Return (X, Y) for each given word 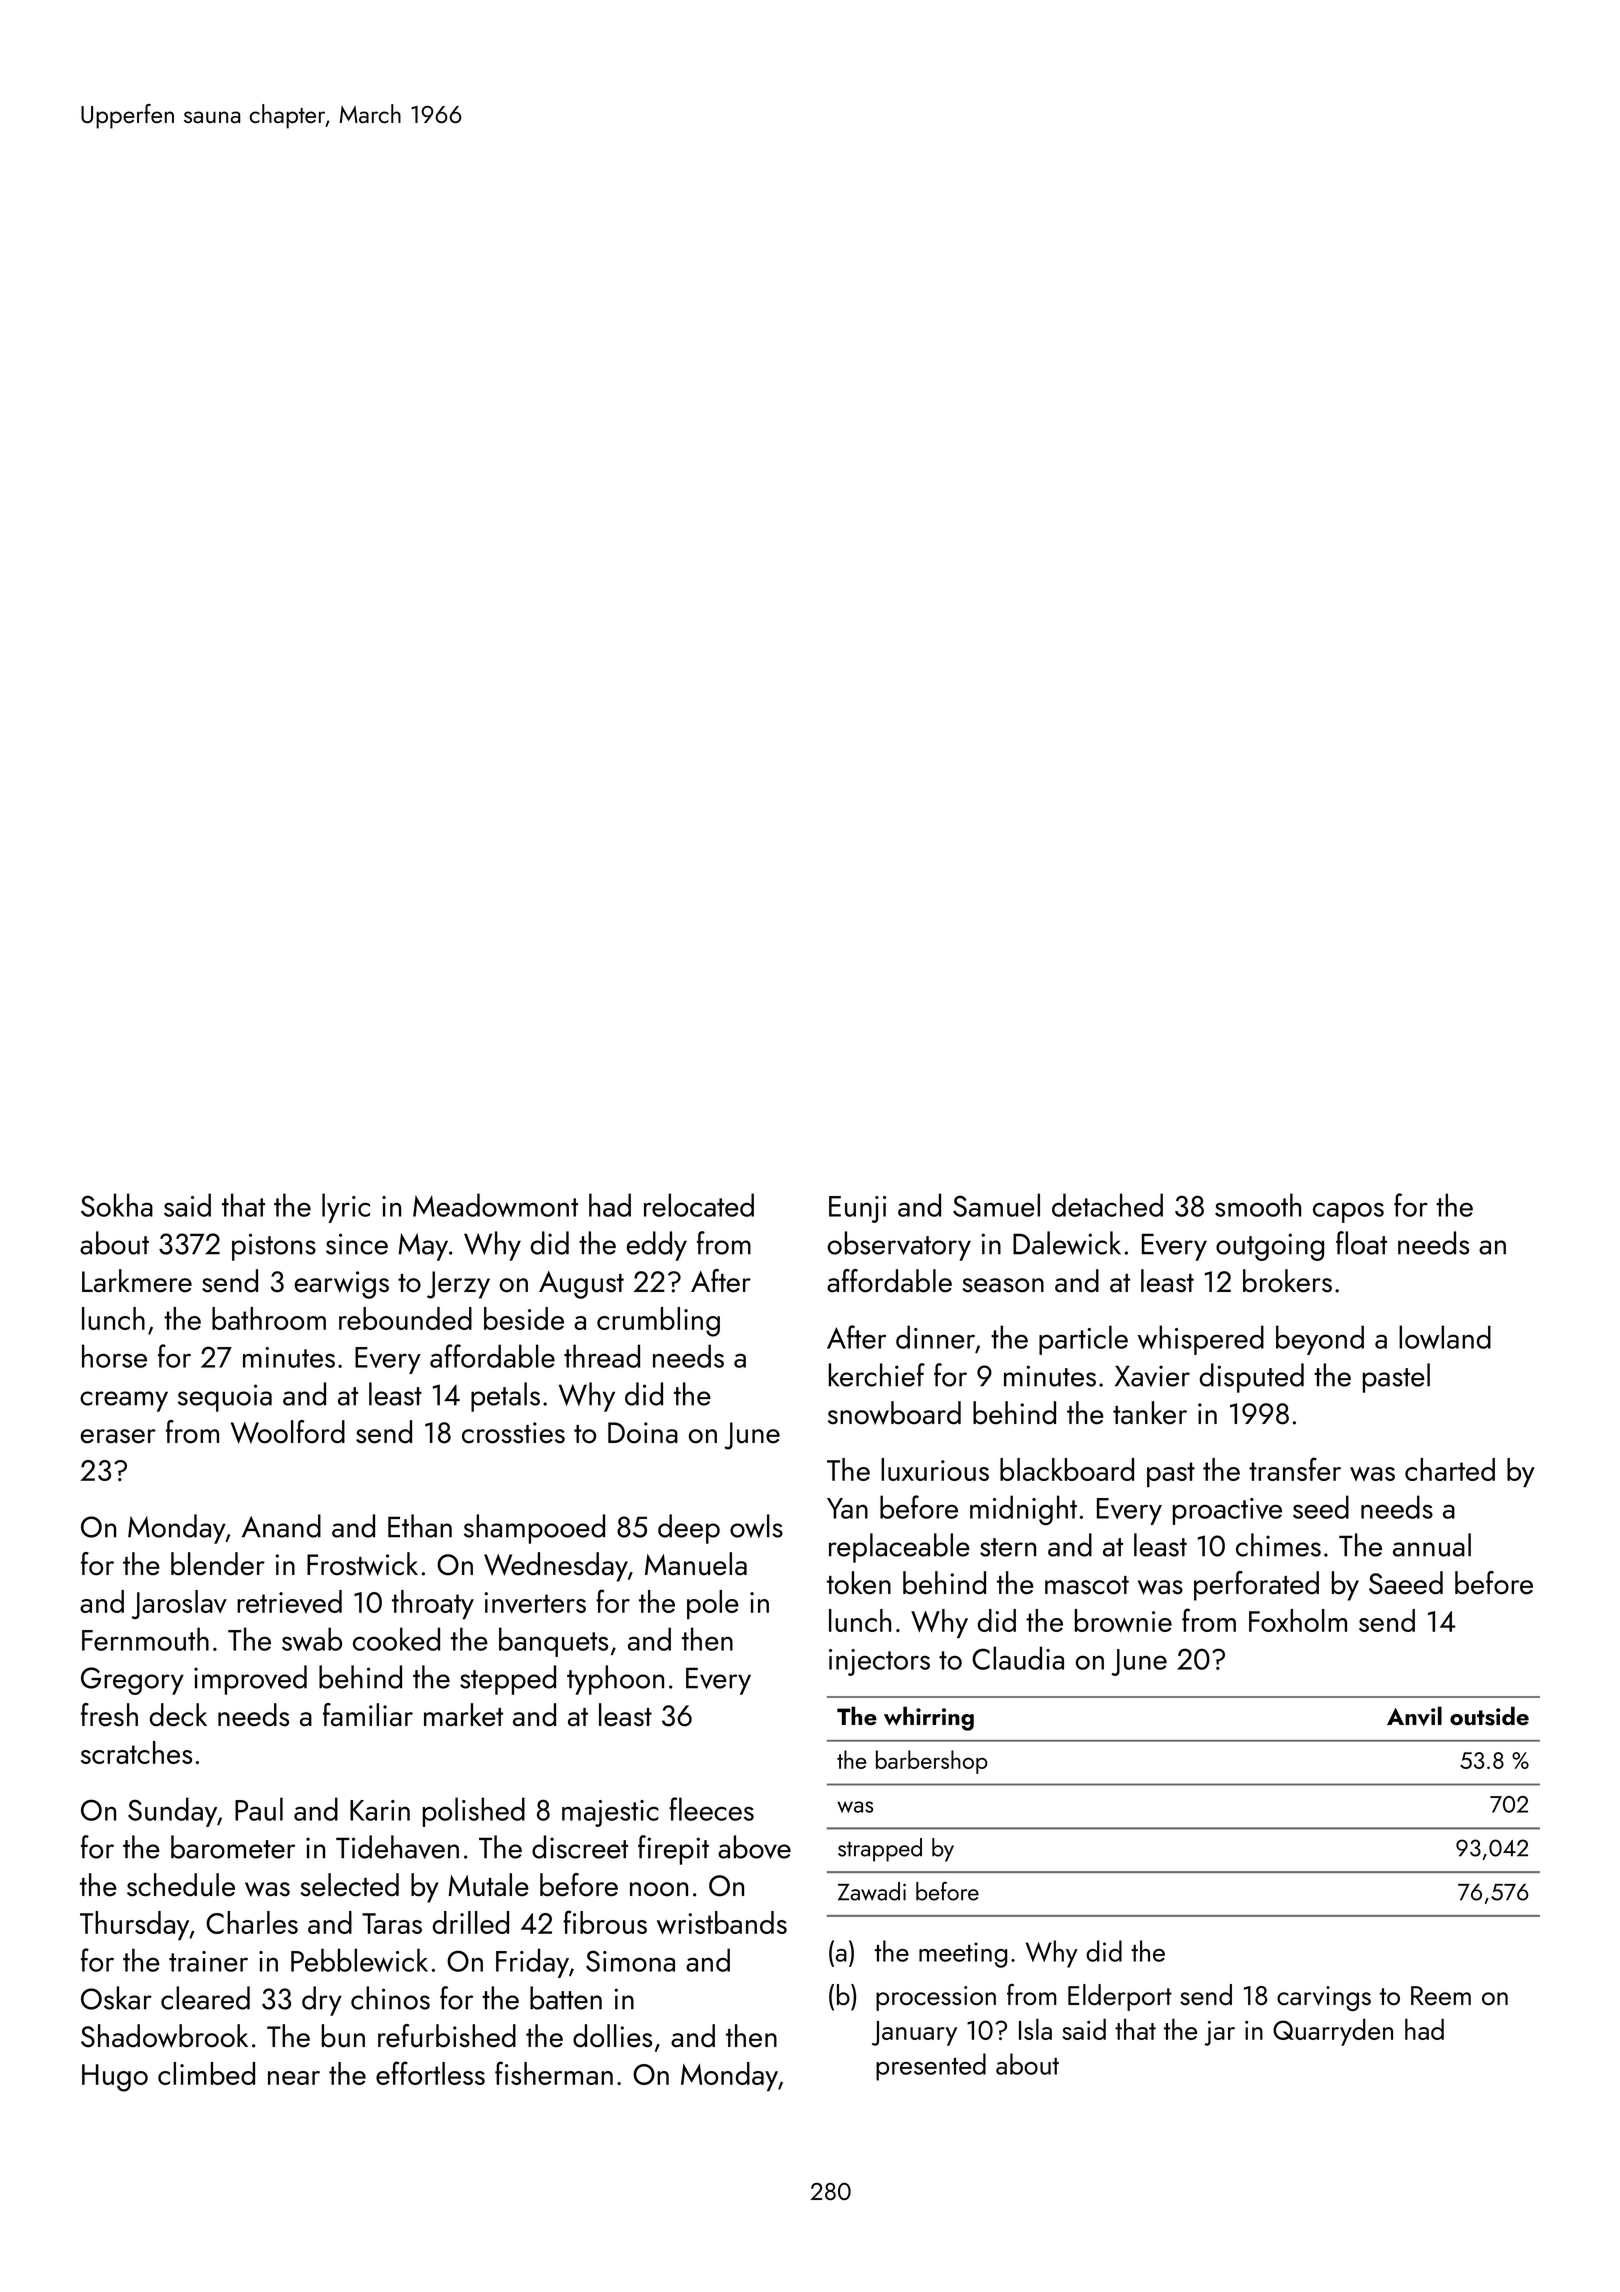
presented (931, 2067)
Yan (847, 1508)
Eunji (857, 1209)
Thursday (135, 1925)
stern (1008, 1547)
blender (218, 1564)
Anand (281, 1526)
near (294, 2078)
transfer (1295, 1469)
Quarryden (1333, 2032)
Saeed (1406, 1583)
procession (936, 1998)
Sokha (117, 1205)
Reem (1441, 1996)
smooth (1258, 1205)
